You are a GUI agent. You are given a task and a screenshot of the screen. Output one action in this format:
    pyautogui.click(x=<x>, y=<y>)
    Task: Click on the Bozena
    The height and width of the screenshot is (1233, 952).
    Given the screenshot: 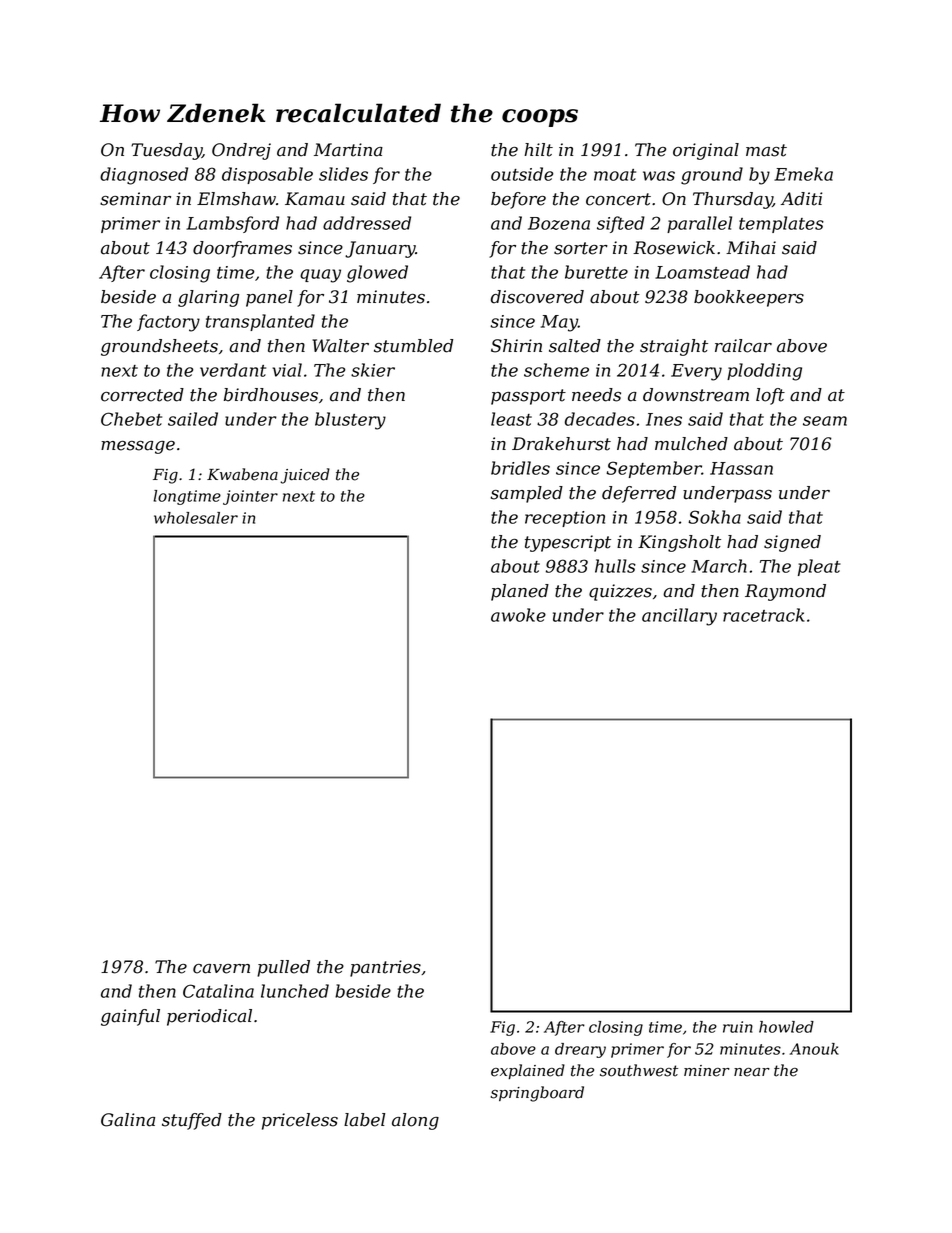 What is the action you would take?
    pyautogui.click(x=559, y=223)
